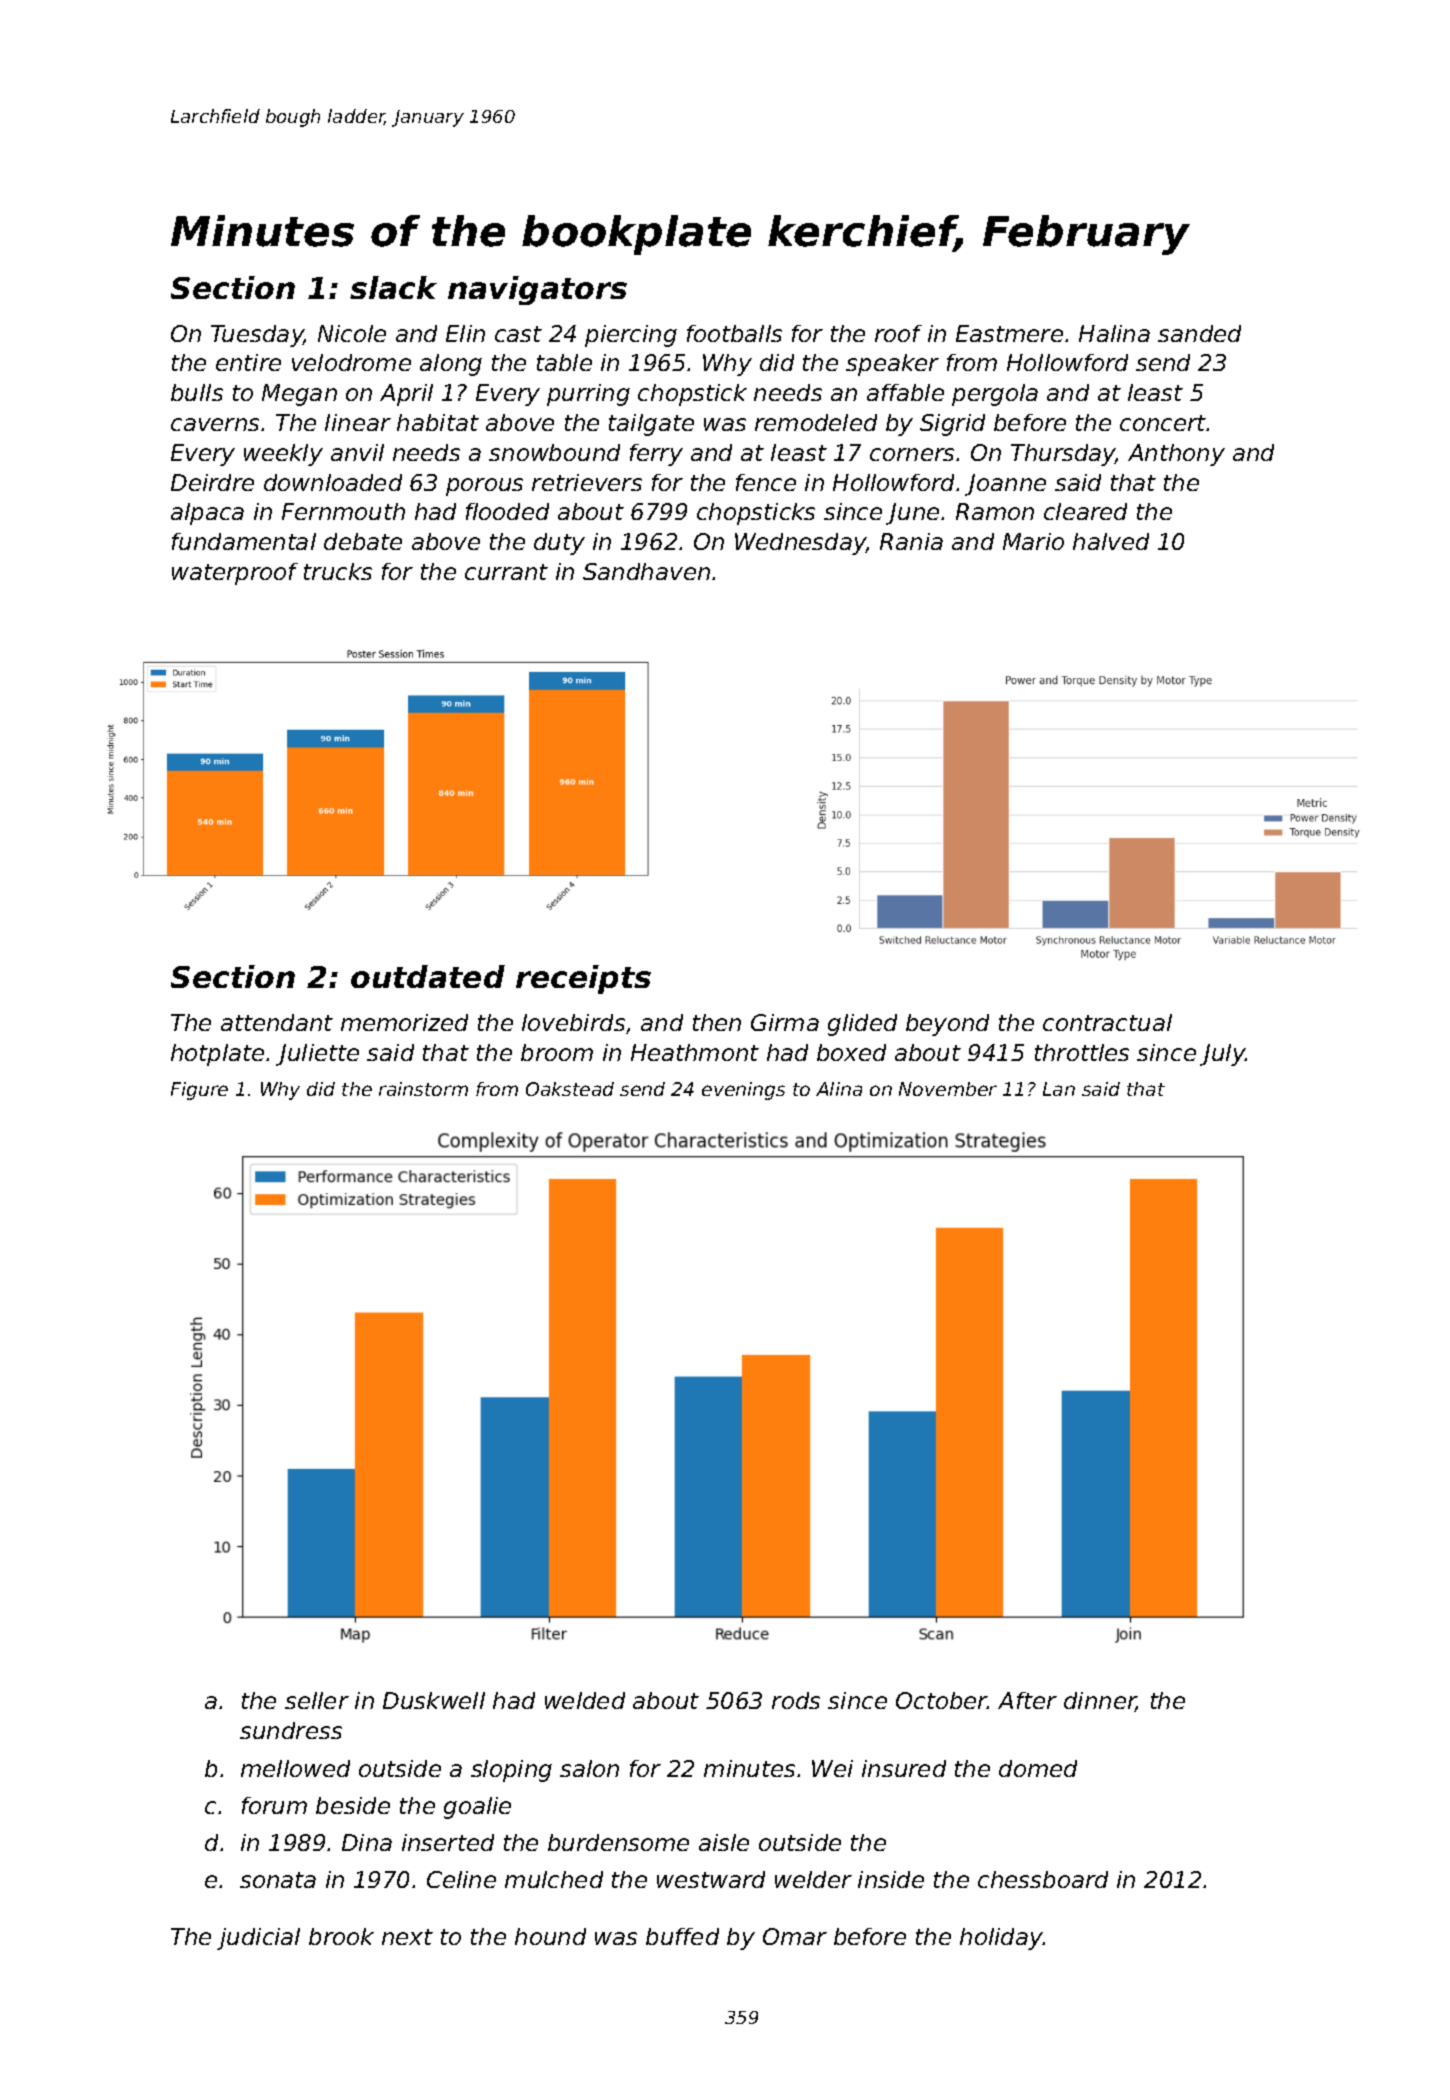 Image resolution: width=1450 pixels, height=2100 pixels. Describe the element at coordinates (1107, 1022) in the page. I see `contractual` at that location.
